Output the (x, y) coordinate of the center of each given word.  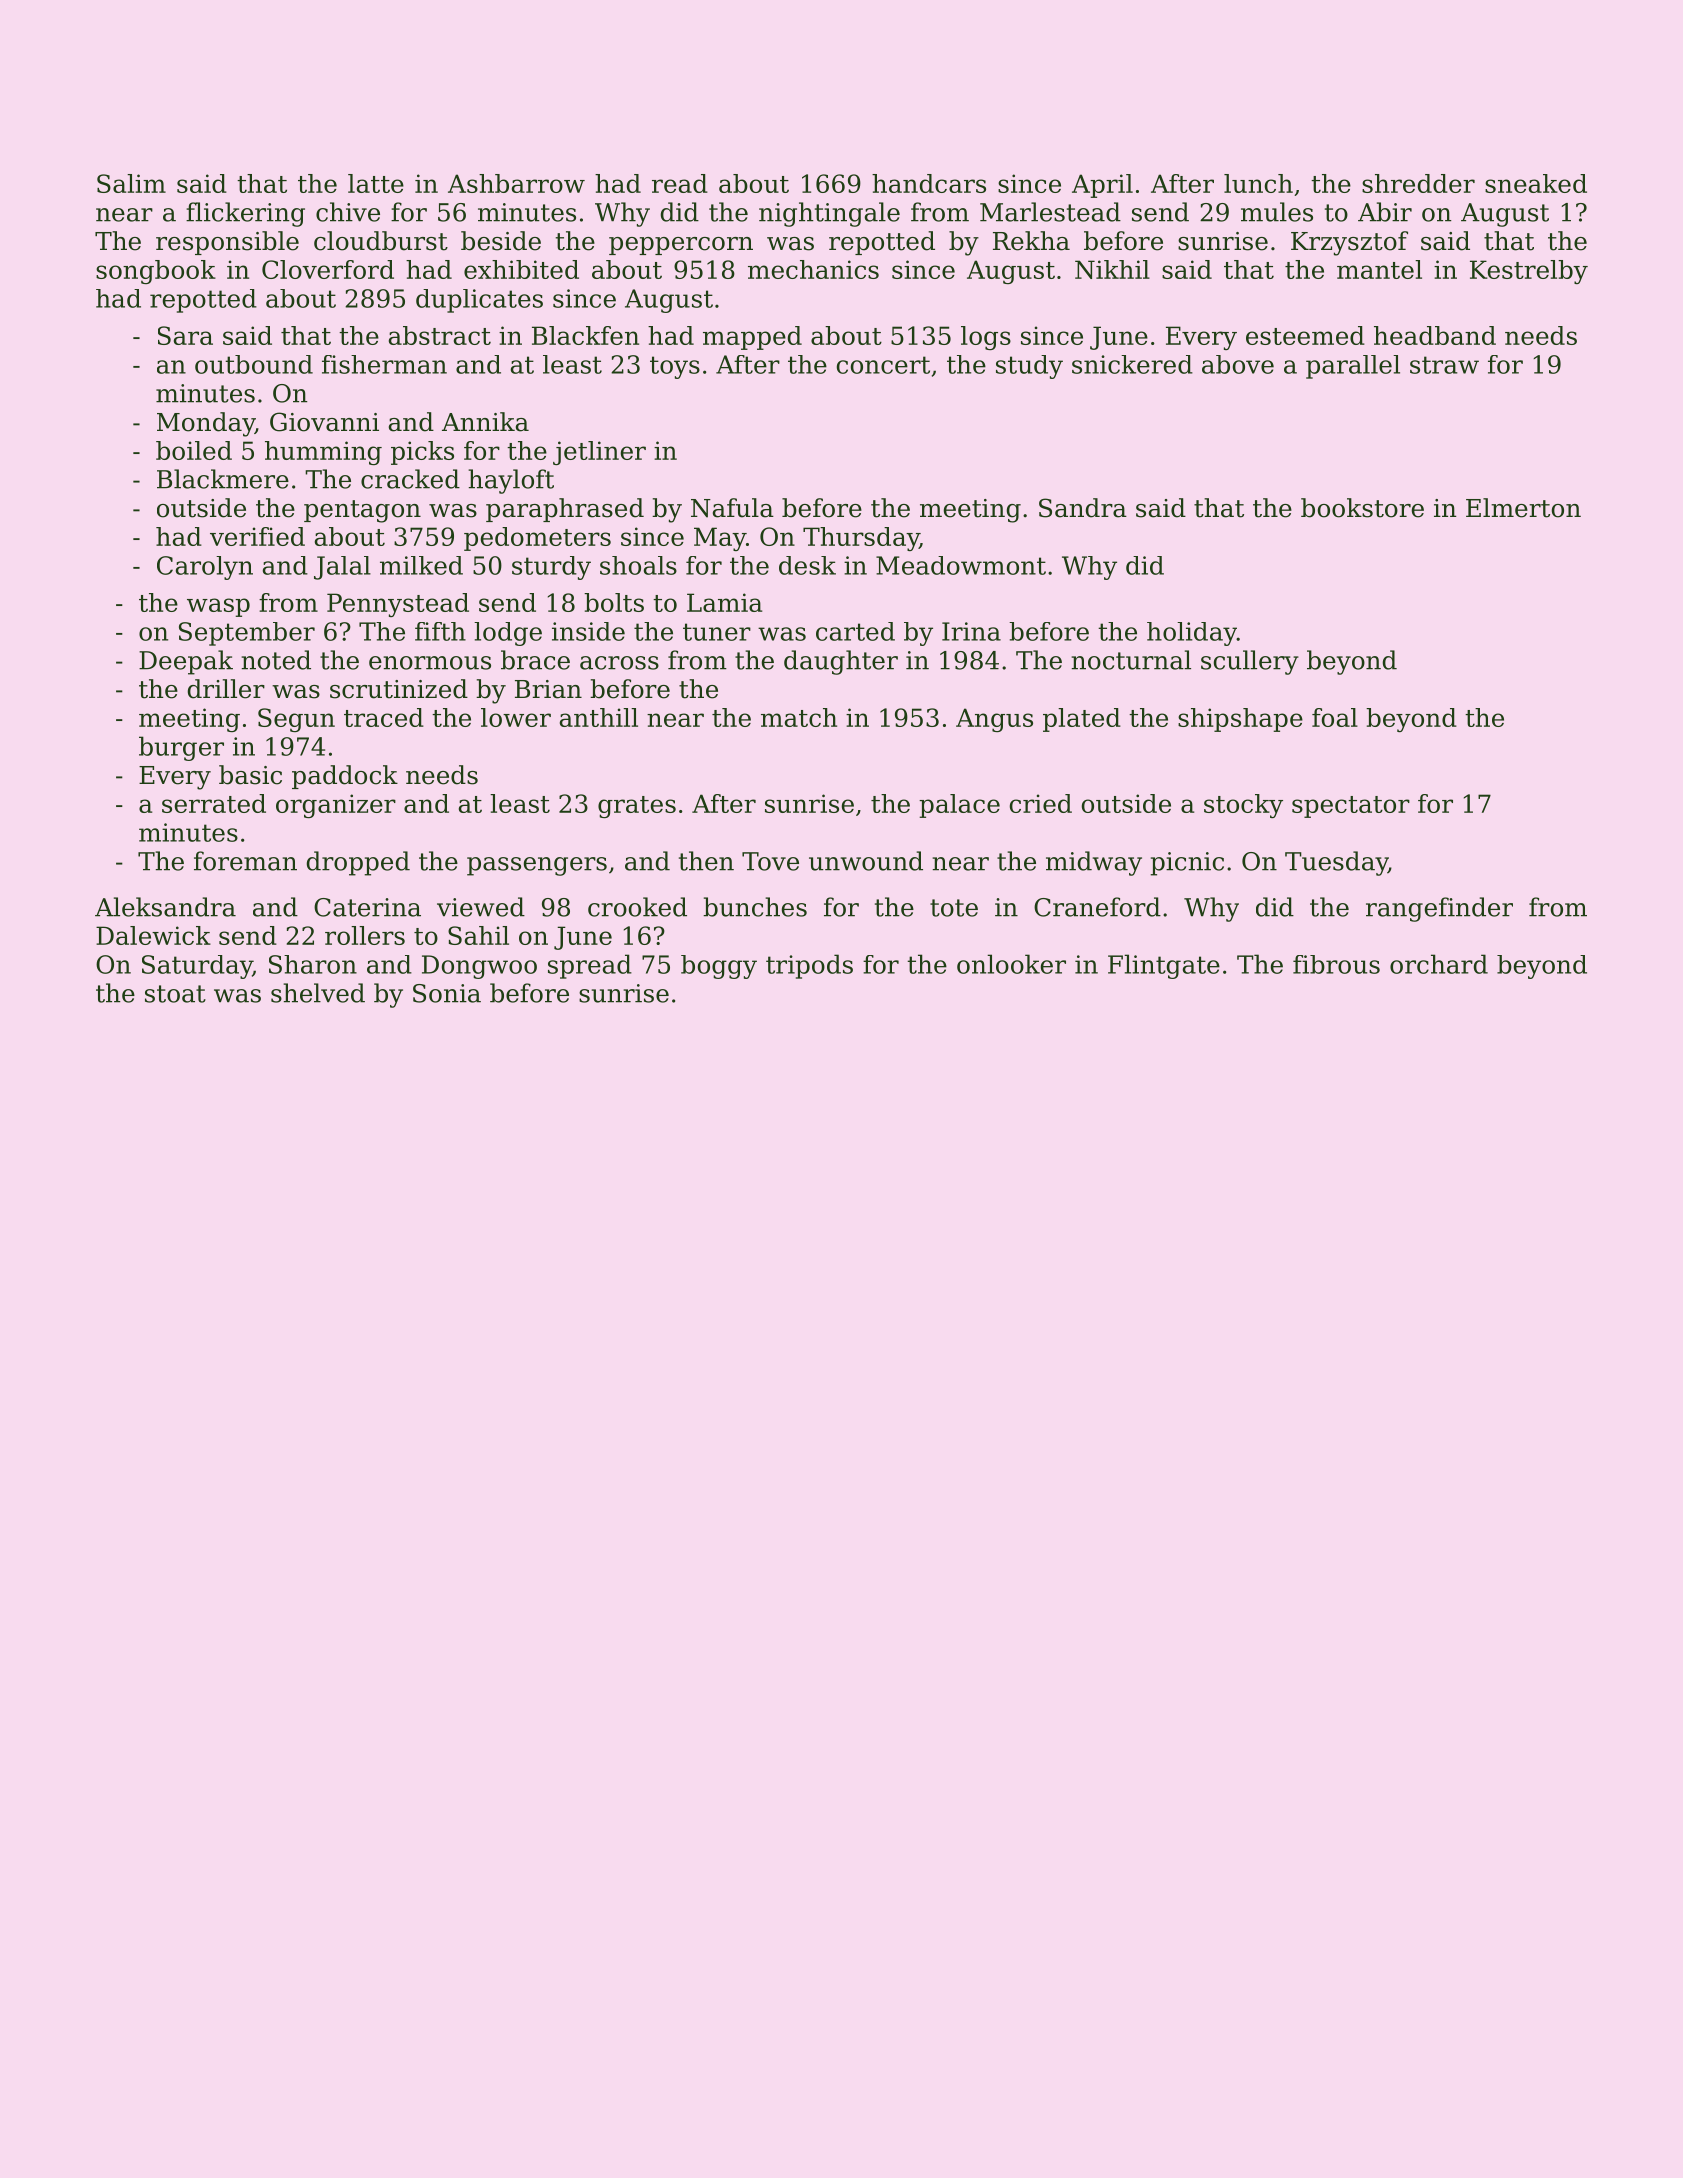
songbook (156, 272)
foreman (245, 861)
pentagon (362, 511)
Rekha (1031, 241)
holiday (1192, 634)
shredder (1418, 183)
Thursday (861, 539)
